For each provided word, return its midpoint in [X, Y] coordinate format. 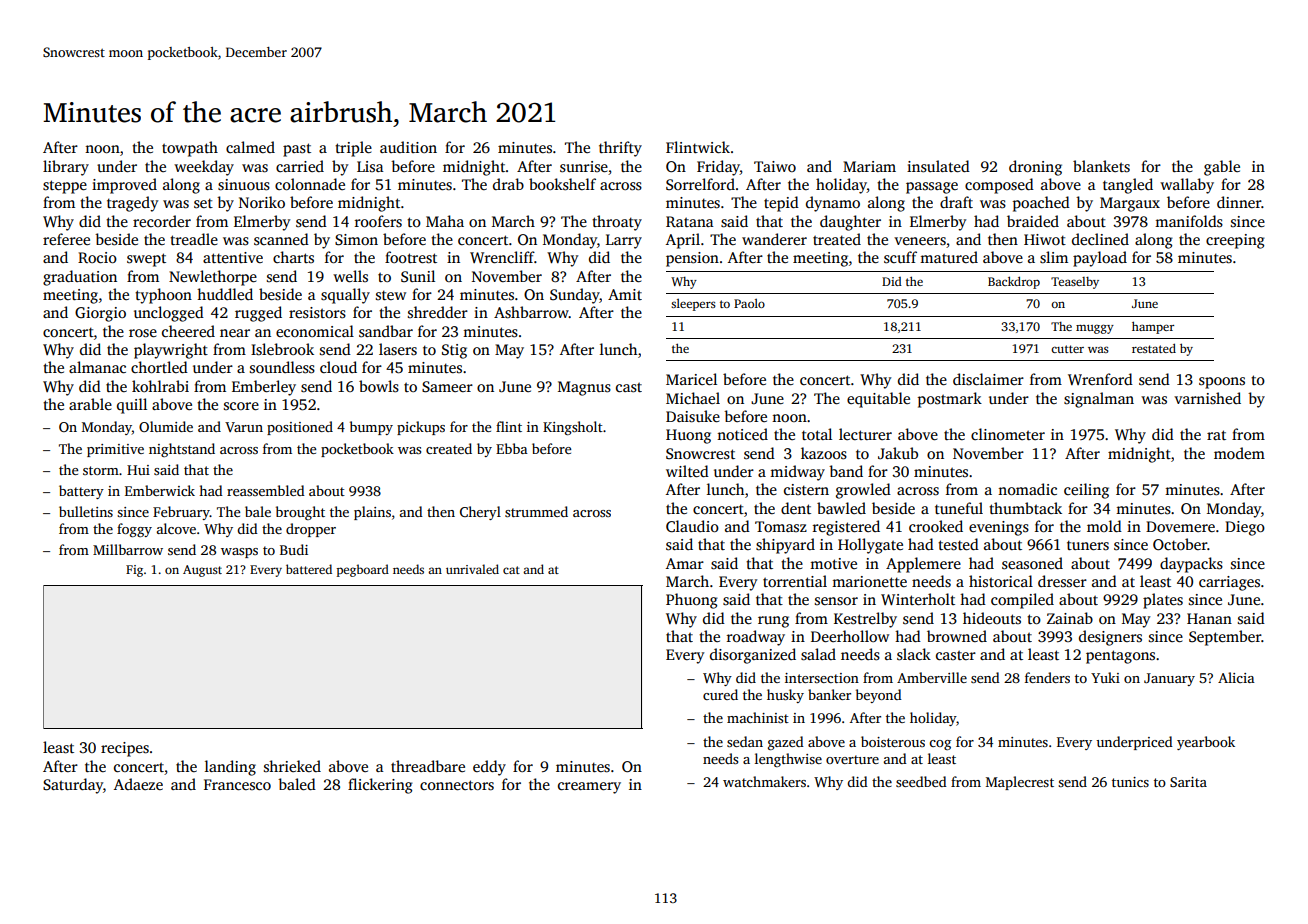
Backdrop [1014, 282]
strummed [536, 511]
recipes [125, 749]
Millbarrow [128, 549]
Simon [356, 240]
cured [720, 694]
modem [1239, 453]
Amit [625, 294]
